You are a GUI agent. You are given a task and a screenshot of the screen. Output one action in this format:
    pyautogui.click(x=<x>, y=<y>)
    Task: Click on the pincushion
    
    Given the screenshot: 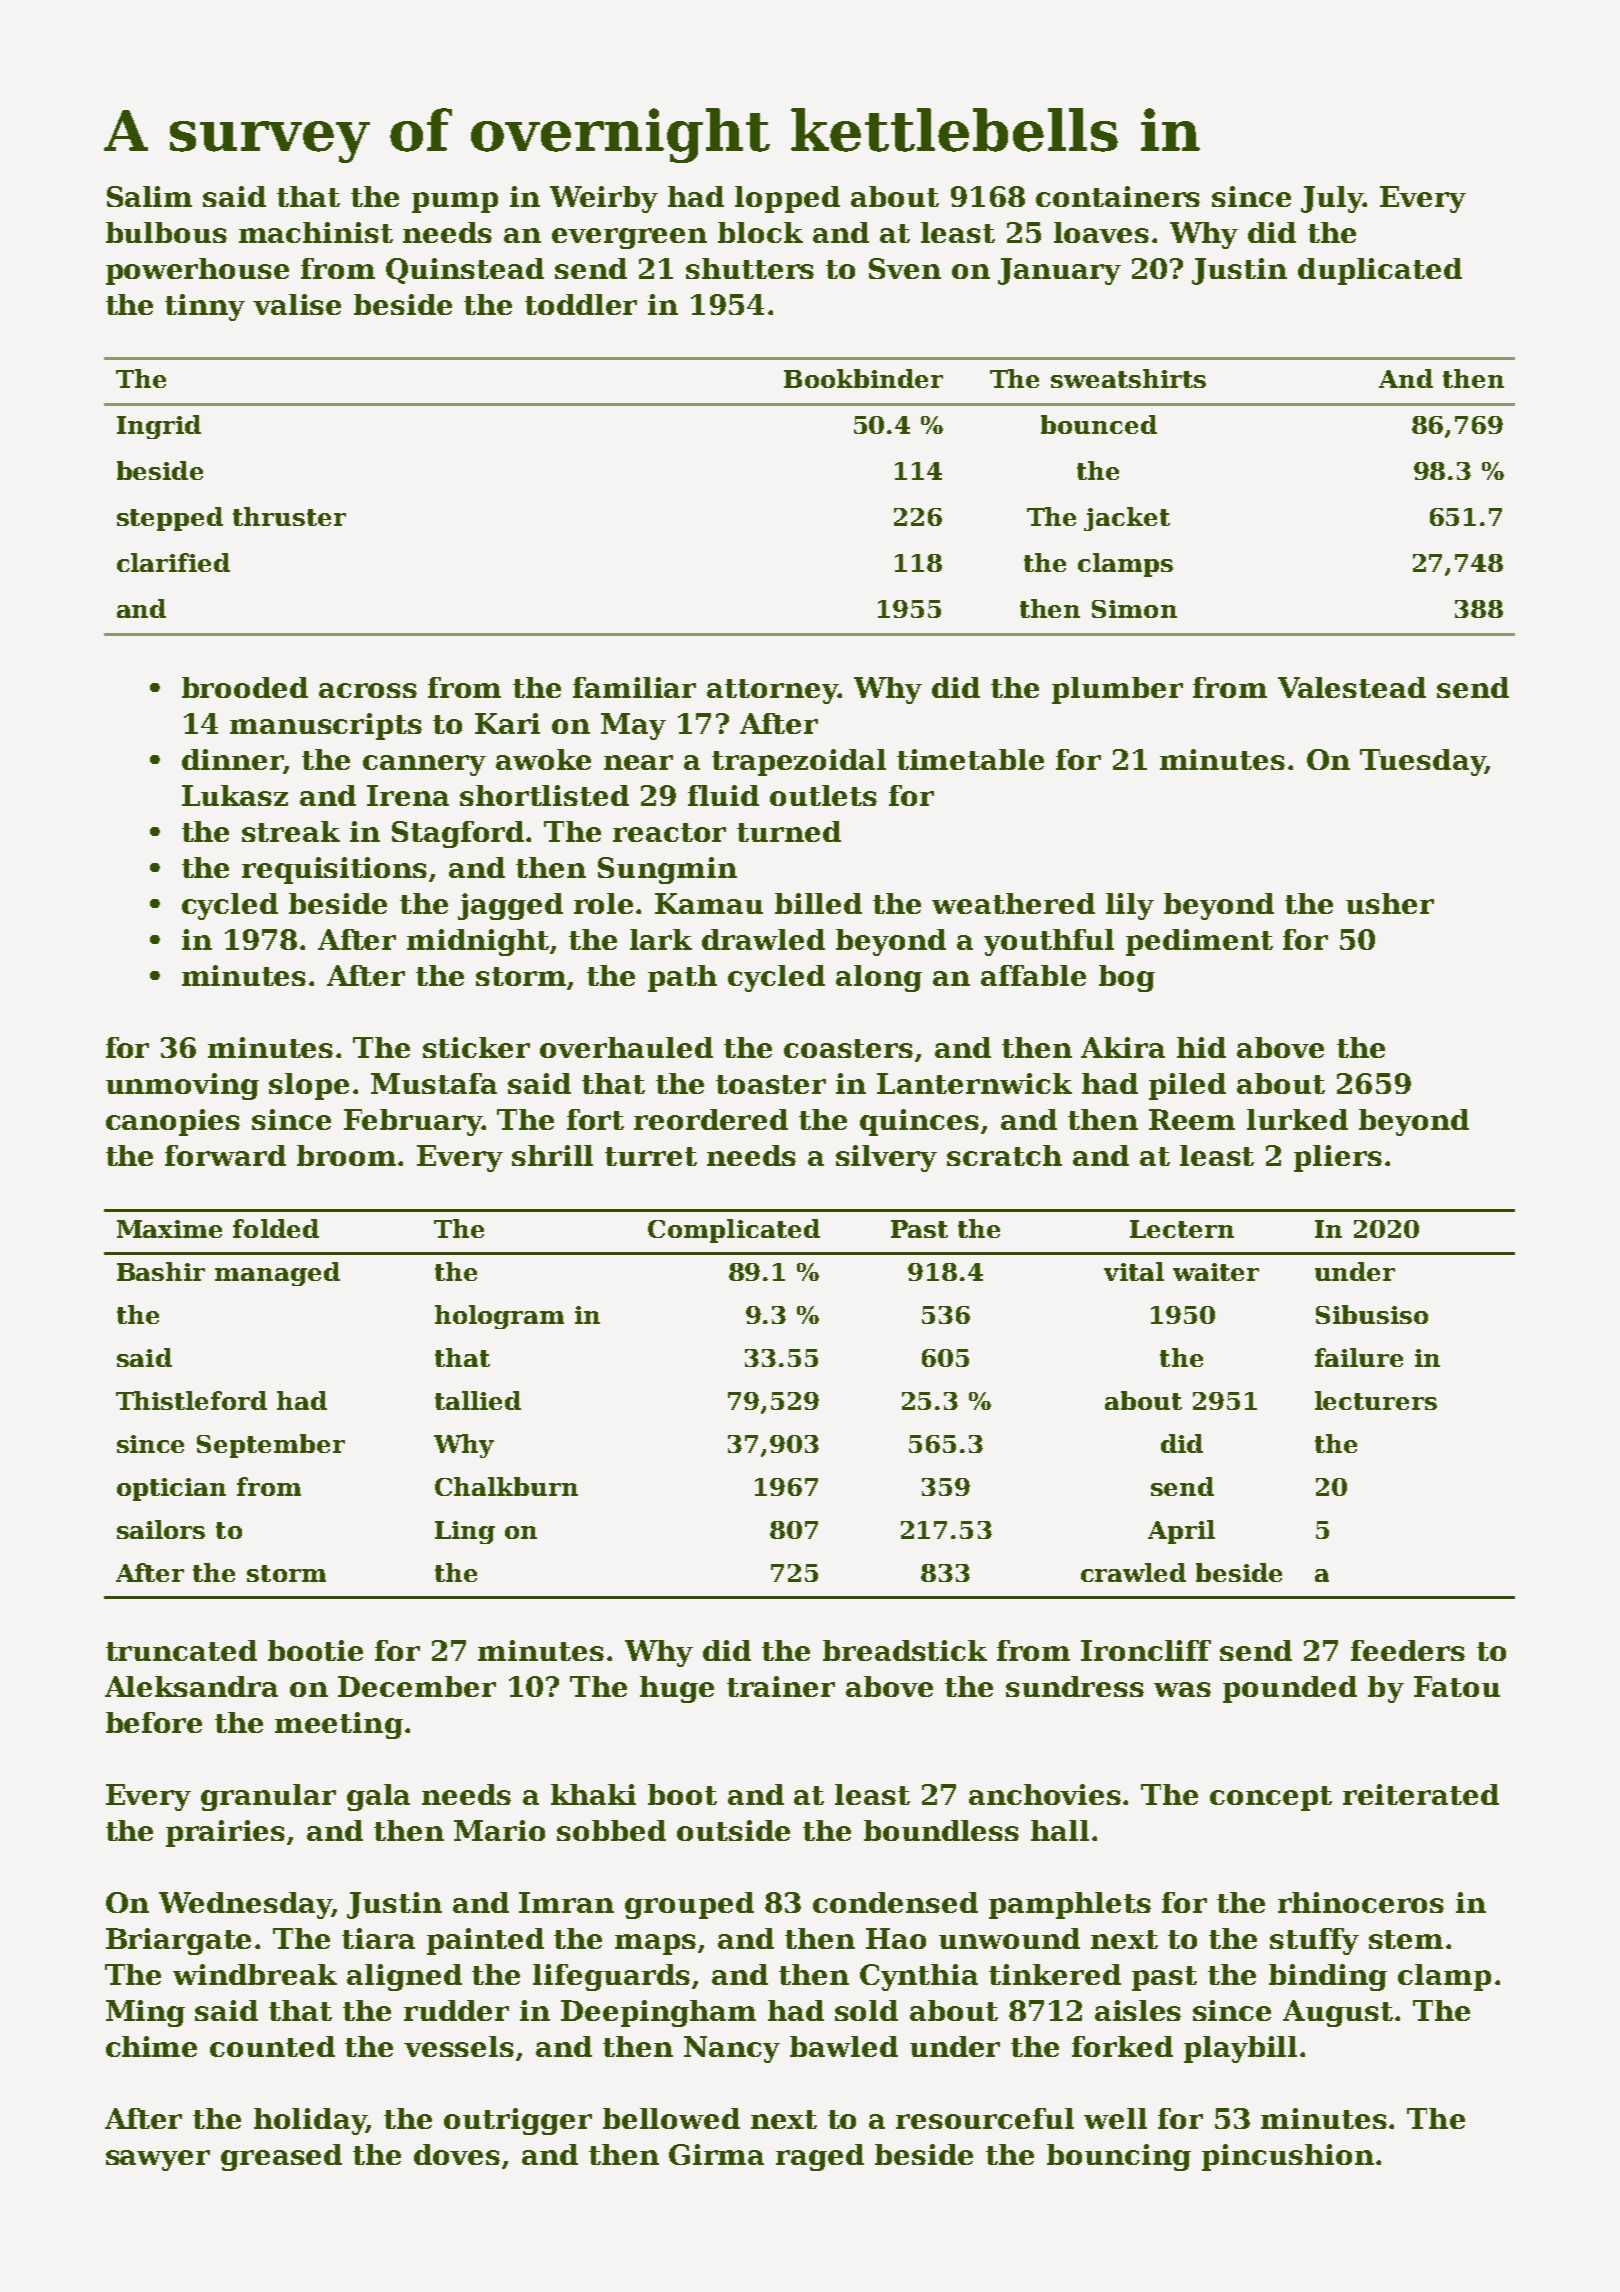 What is the action you would take?
    pyautogui.click(x=1288, y=2157)
